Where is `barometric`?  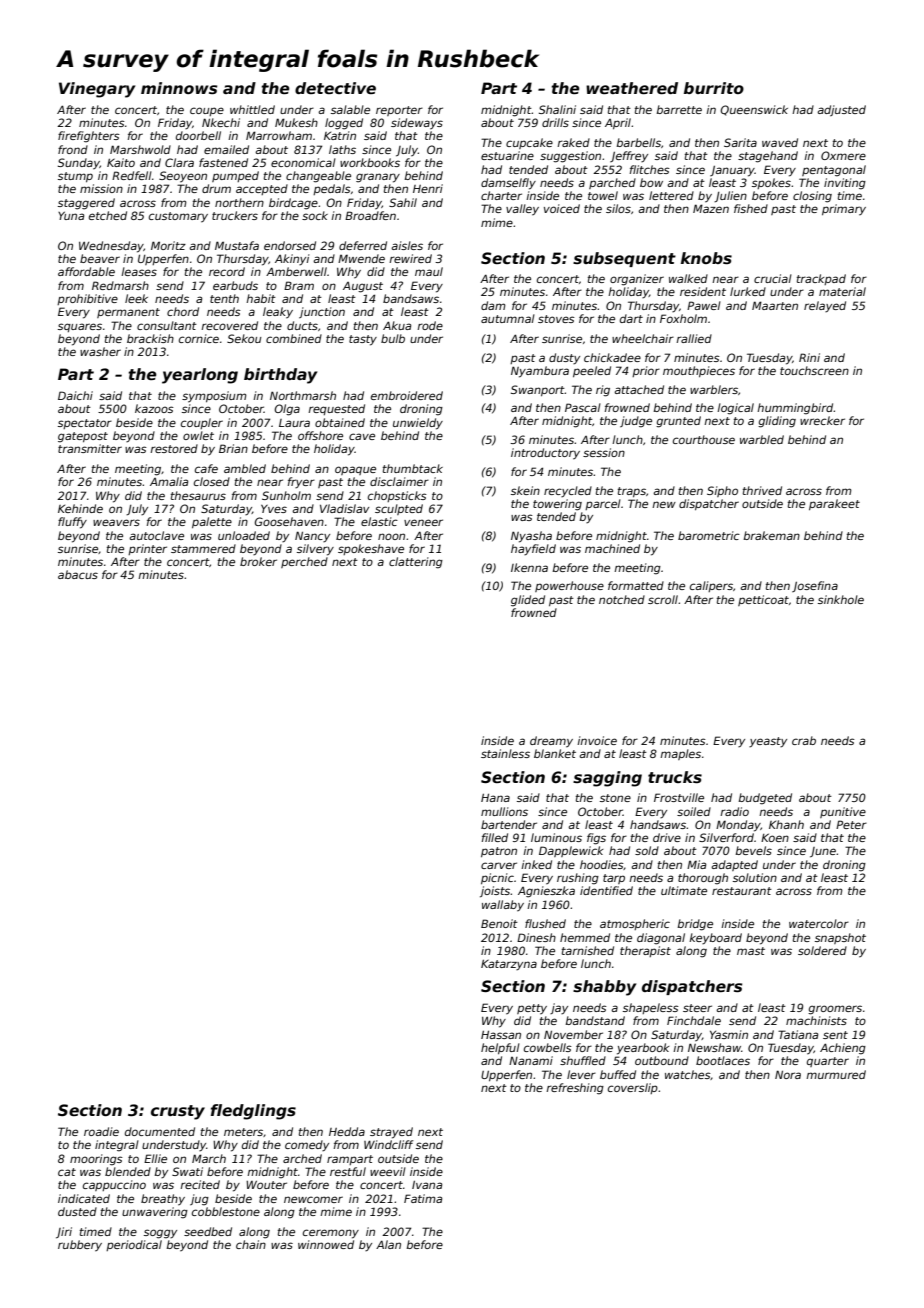
barometric is located at coordinates (709, 535).
